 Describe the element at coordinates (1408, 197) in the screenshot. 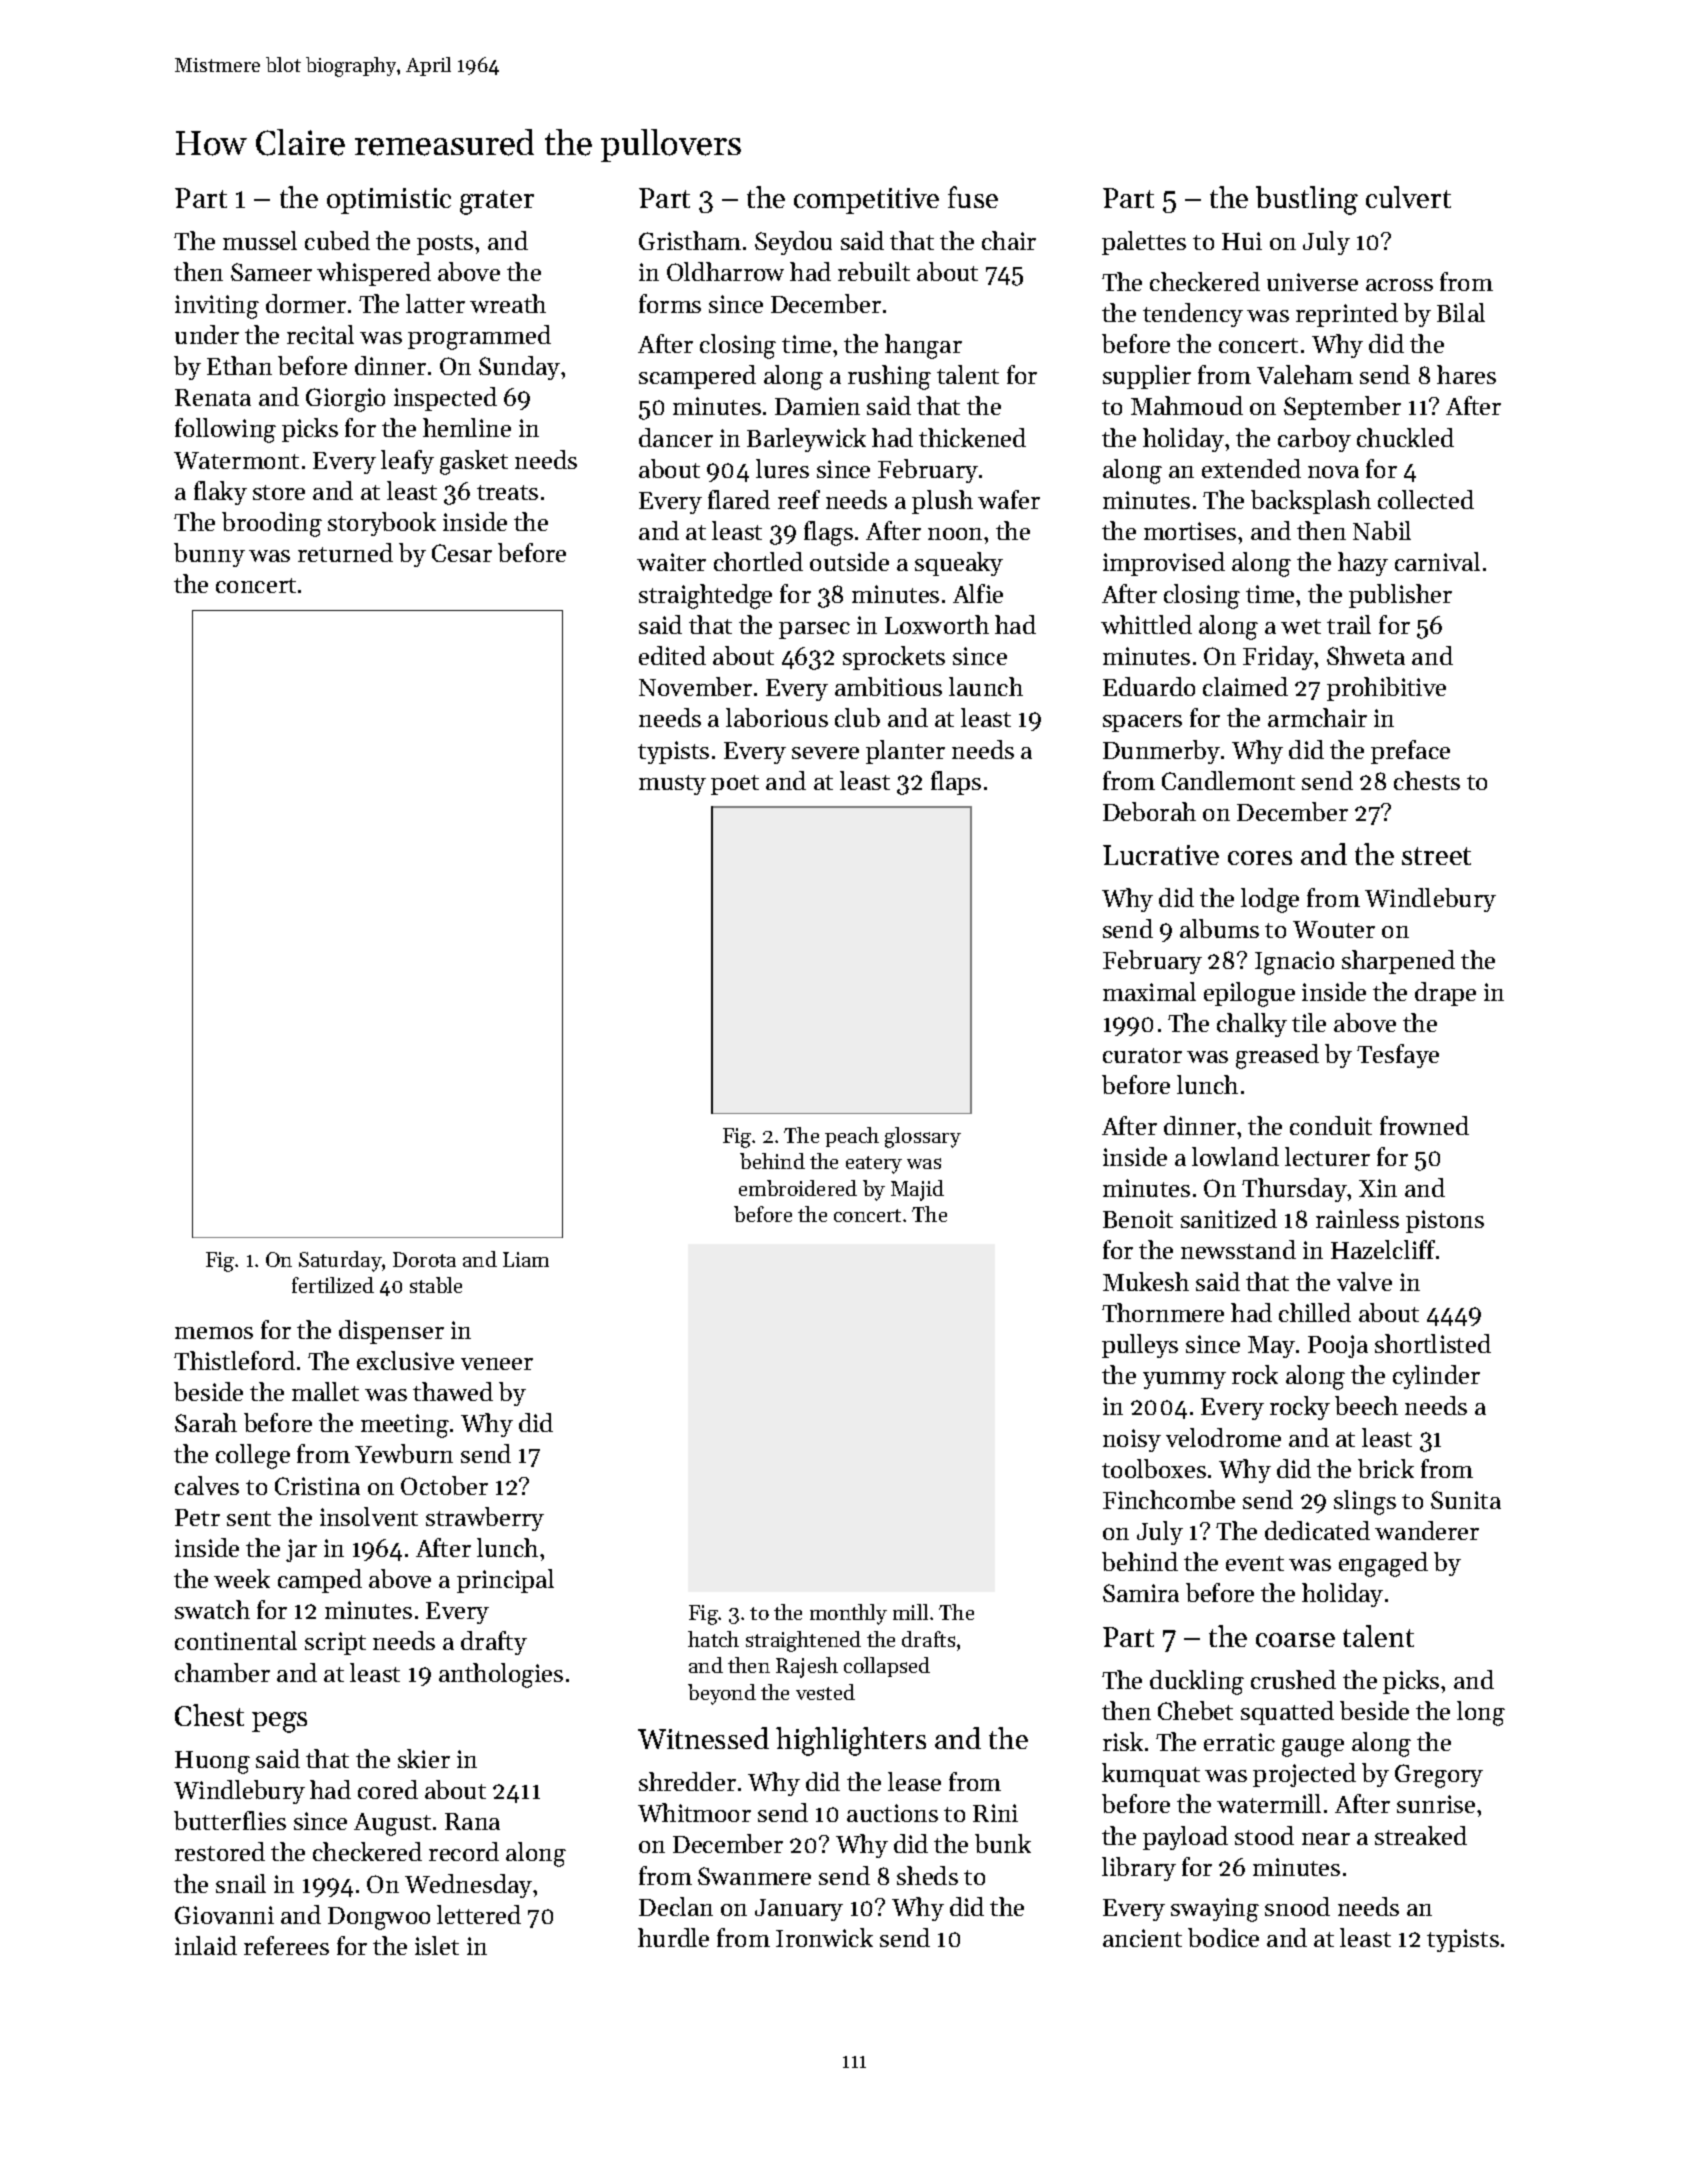

I see `culvert` at that location.
